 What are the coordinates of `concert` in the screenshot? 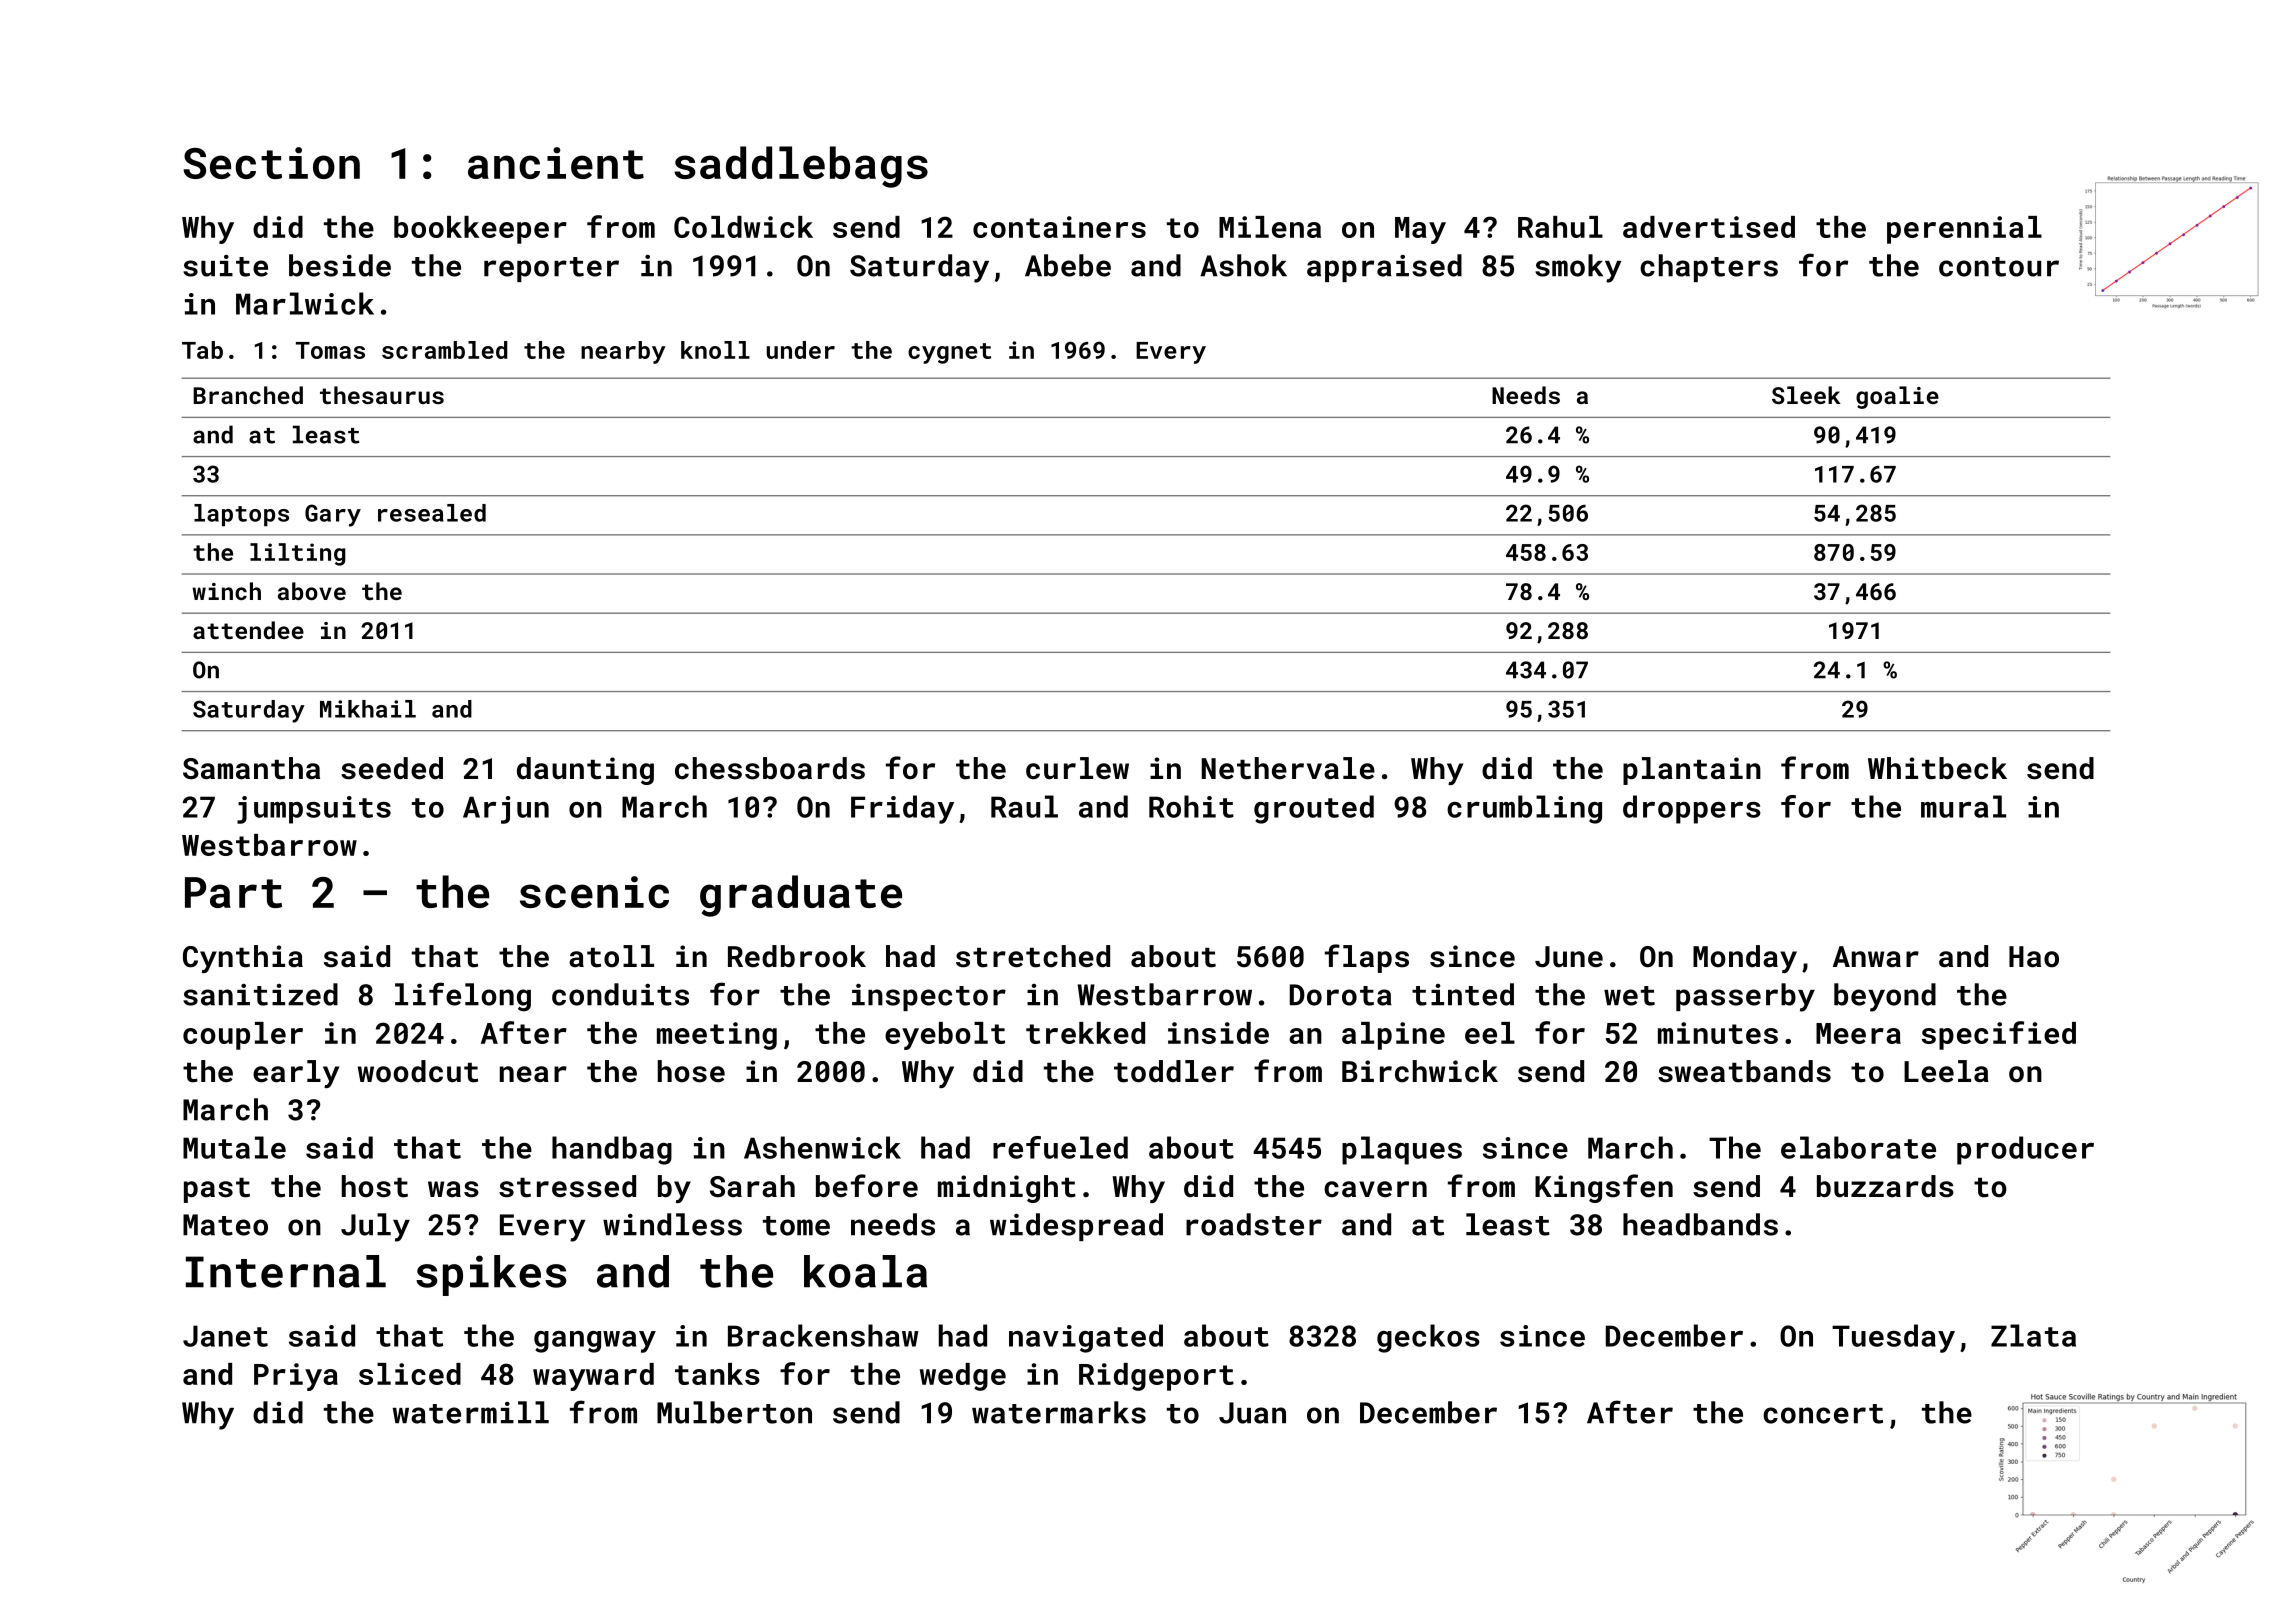 It's located at (1823, 1414).
